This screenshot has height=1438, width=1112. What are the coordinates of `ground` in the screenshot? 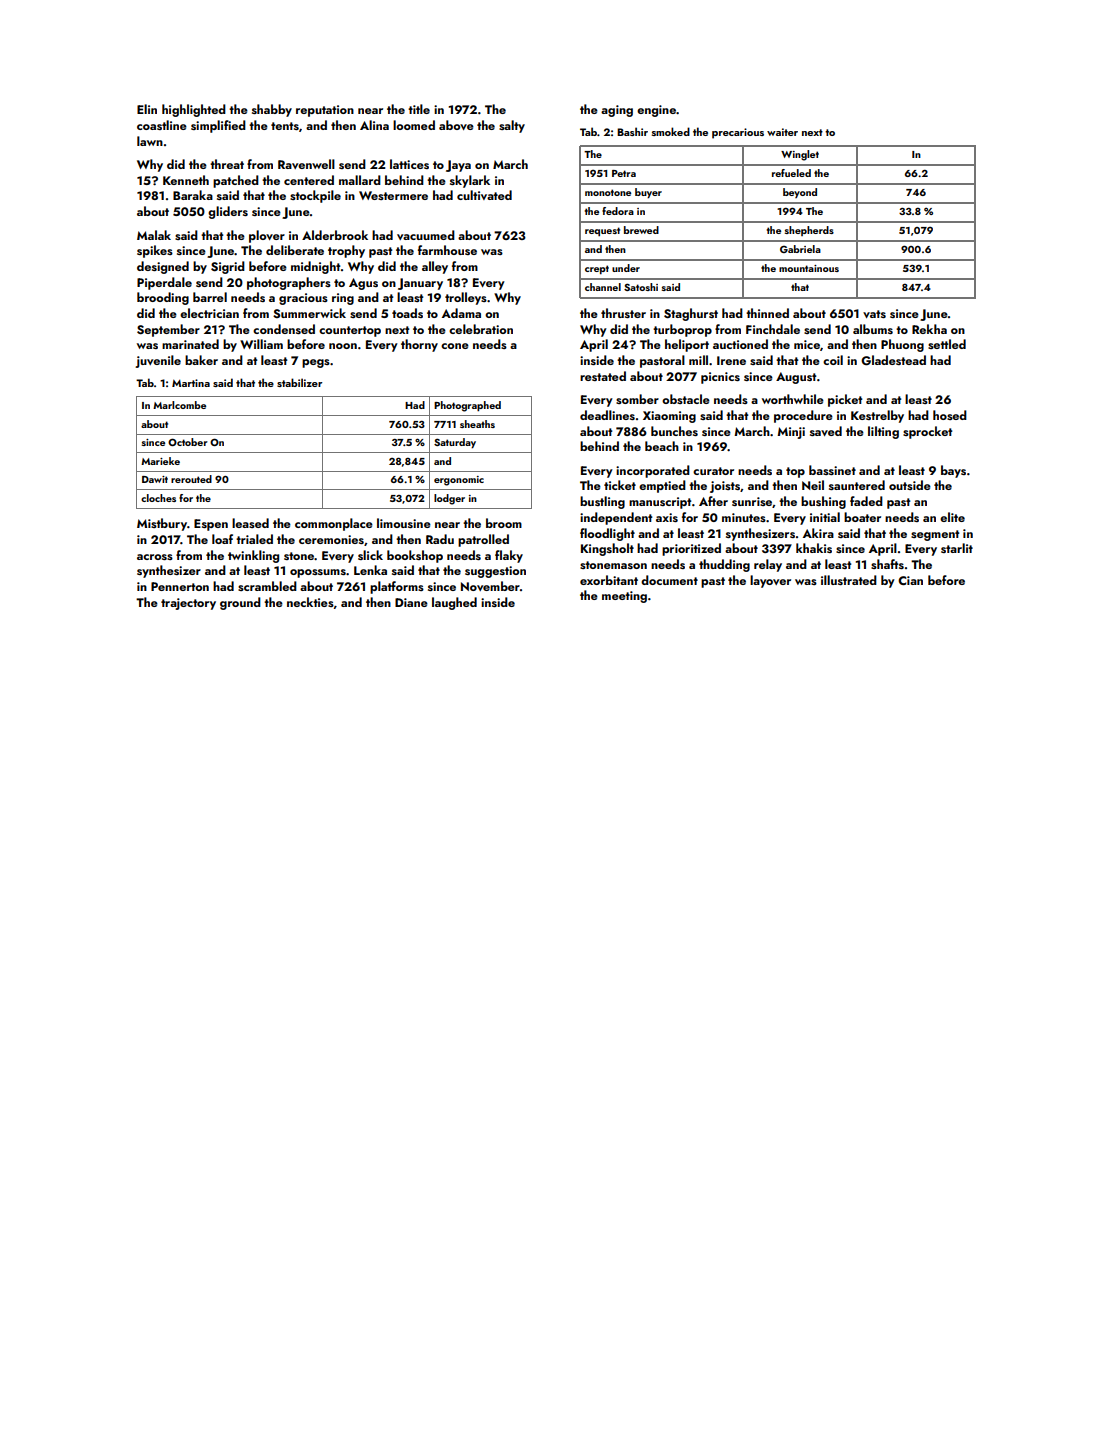 It's located at (240, 603).
